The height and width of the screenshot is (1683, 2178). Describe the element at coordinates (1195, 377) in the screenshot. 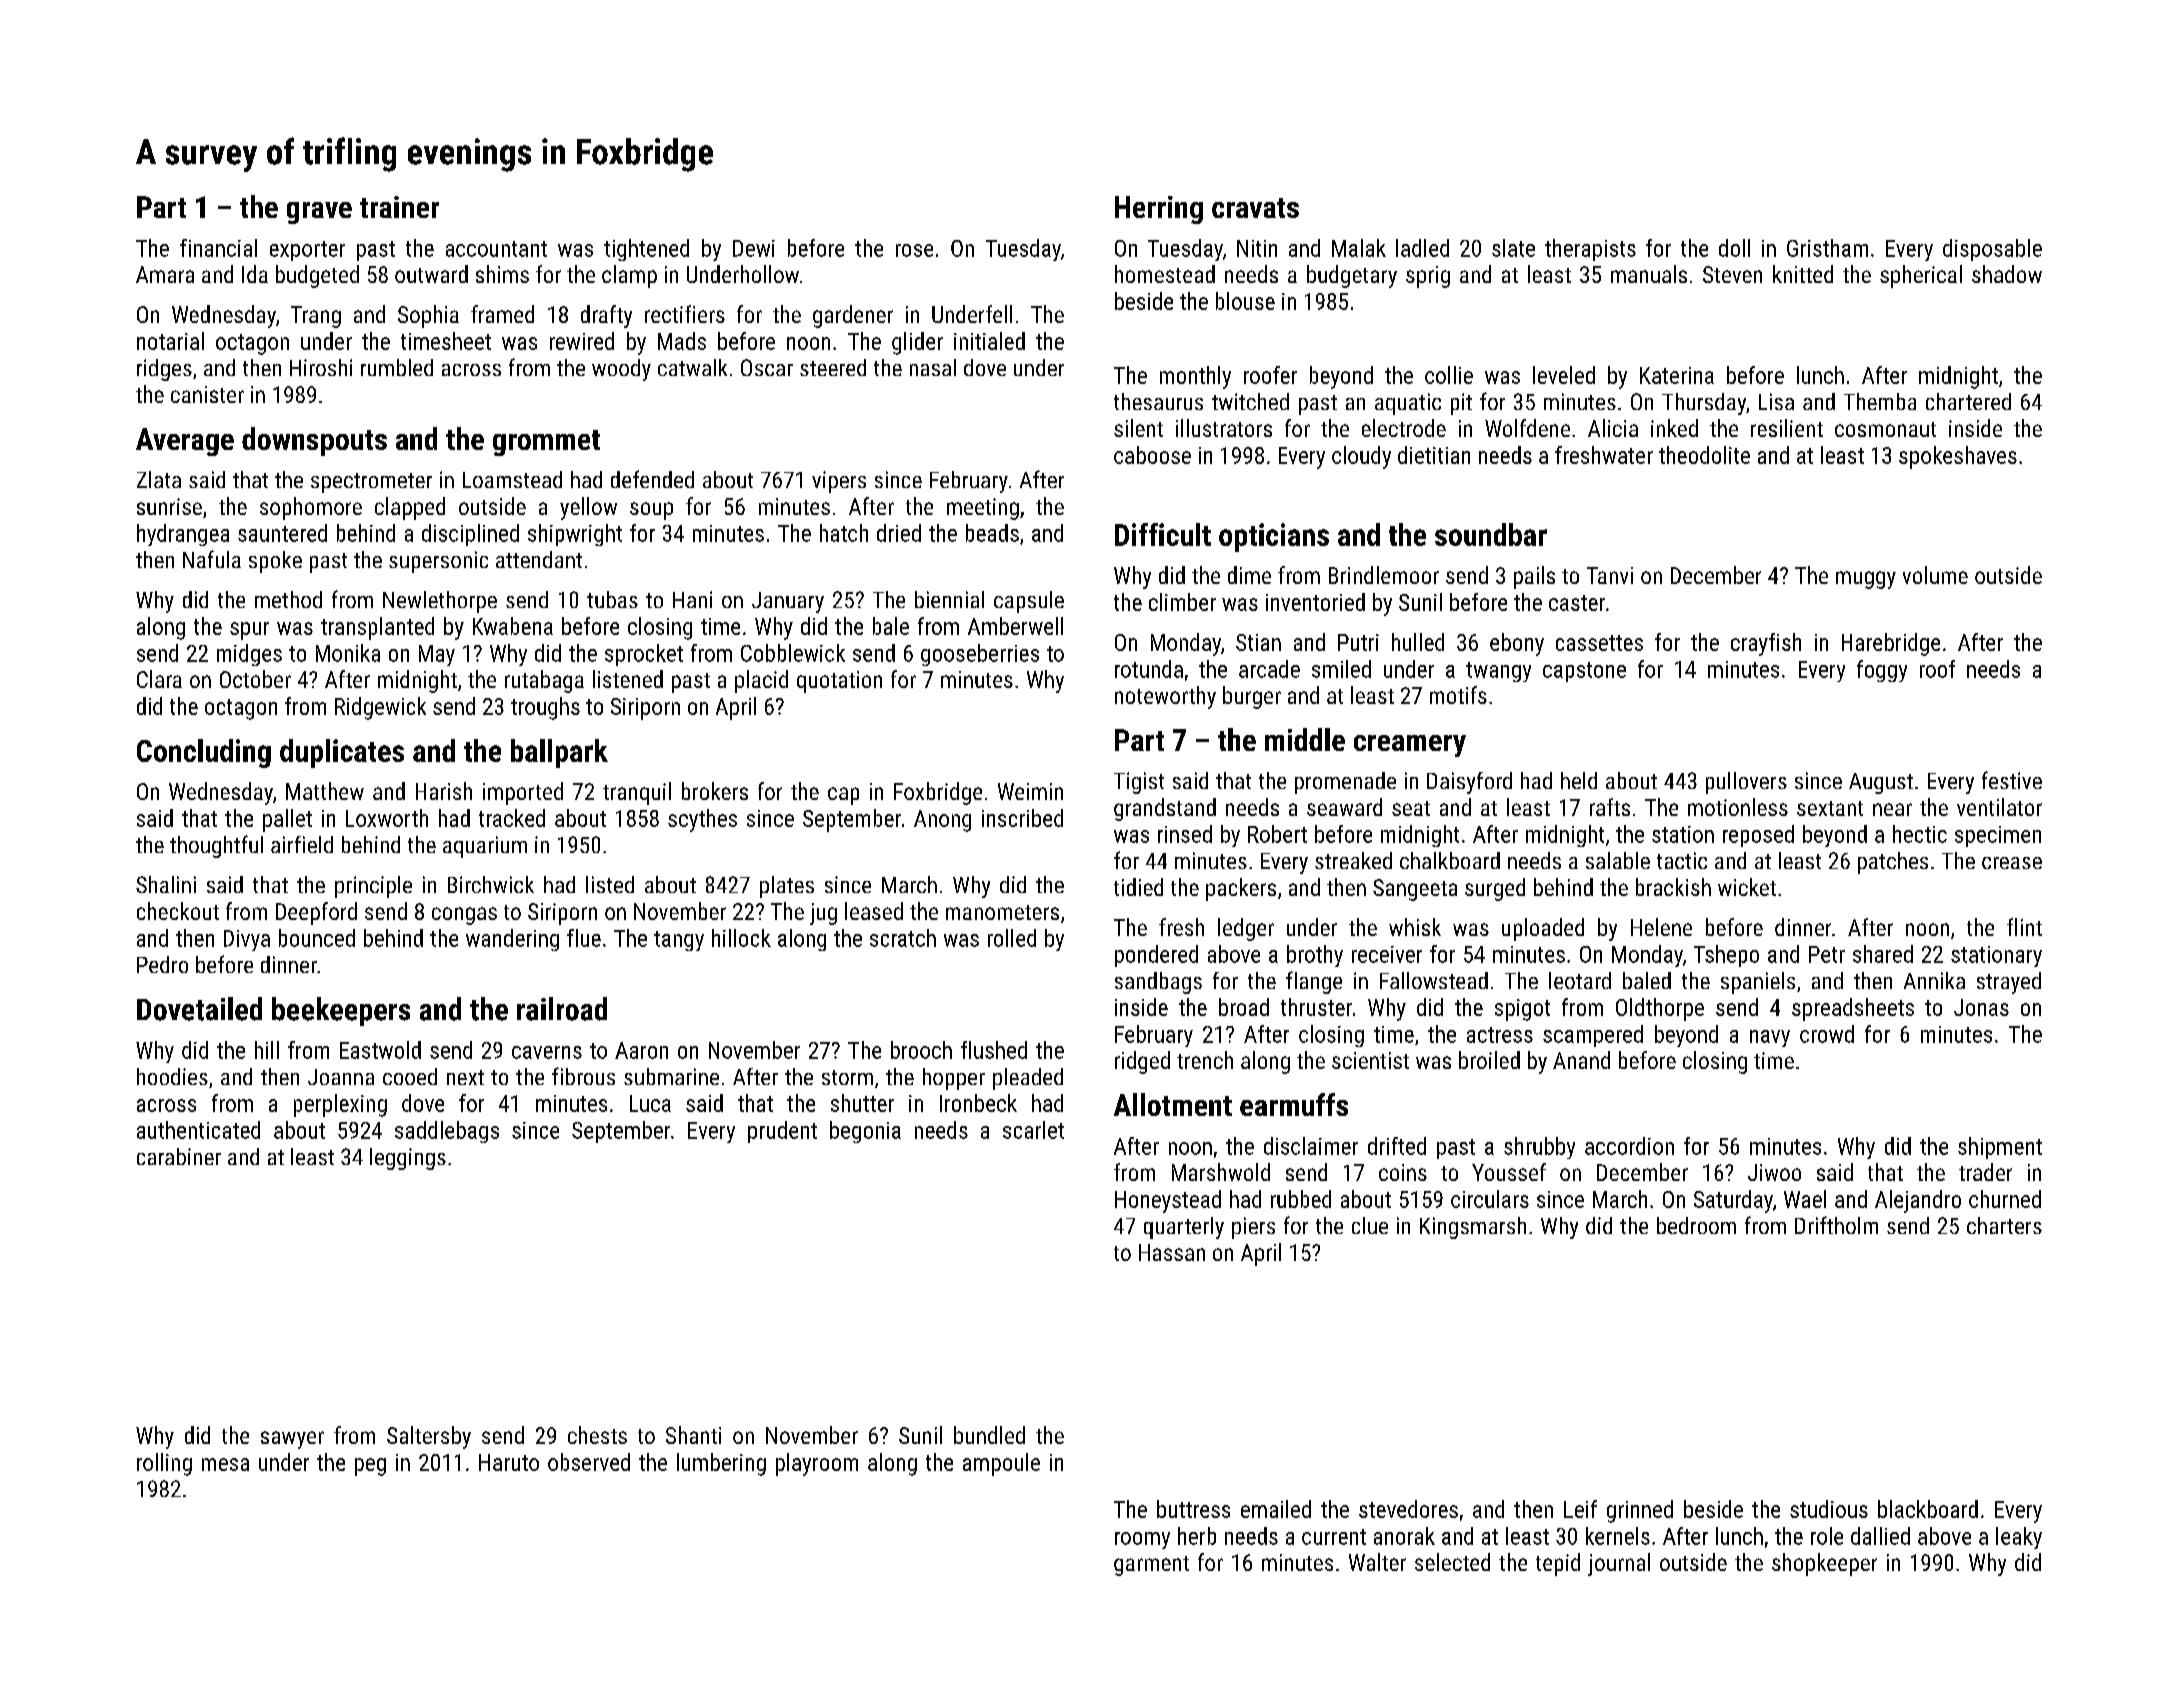

I see `monthly` at that location.
